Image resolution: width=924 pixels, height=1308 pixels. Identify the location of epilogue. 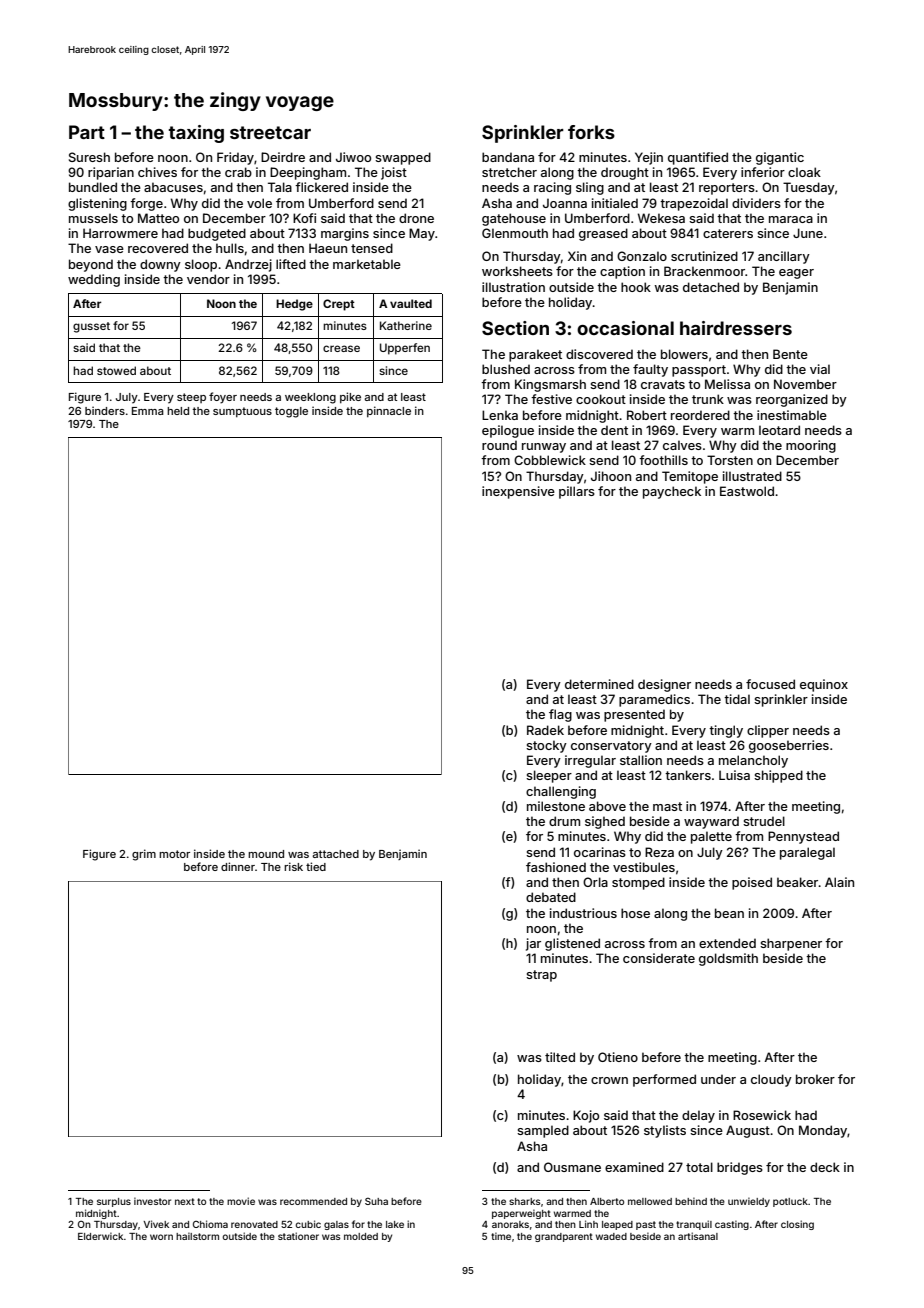
(508, 431).
